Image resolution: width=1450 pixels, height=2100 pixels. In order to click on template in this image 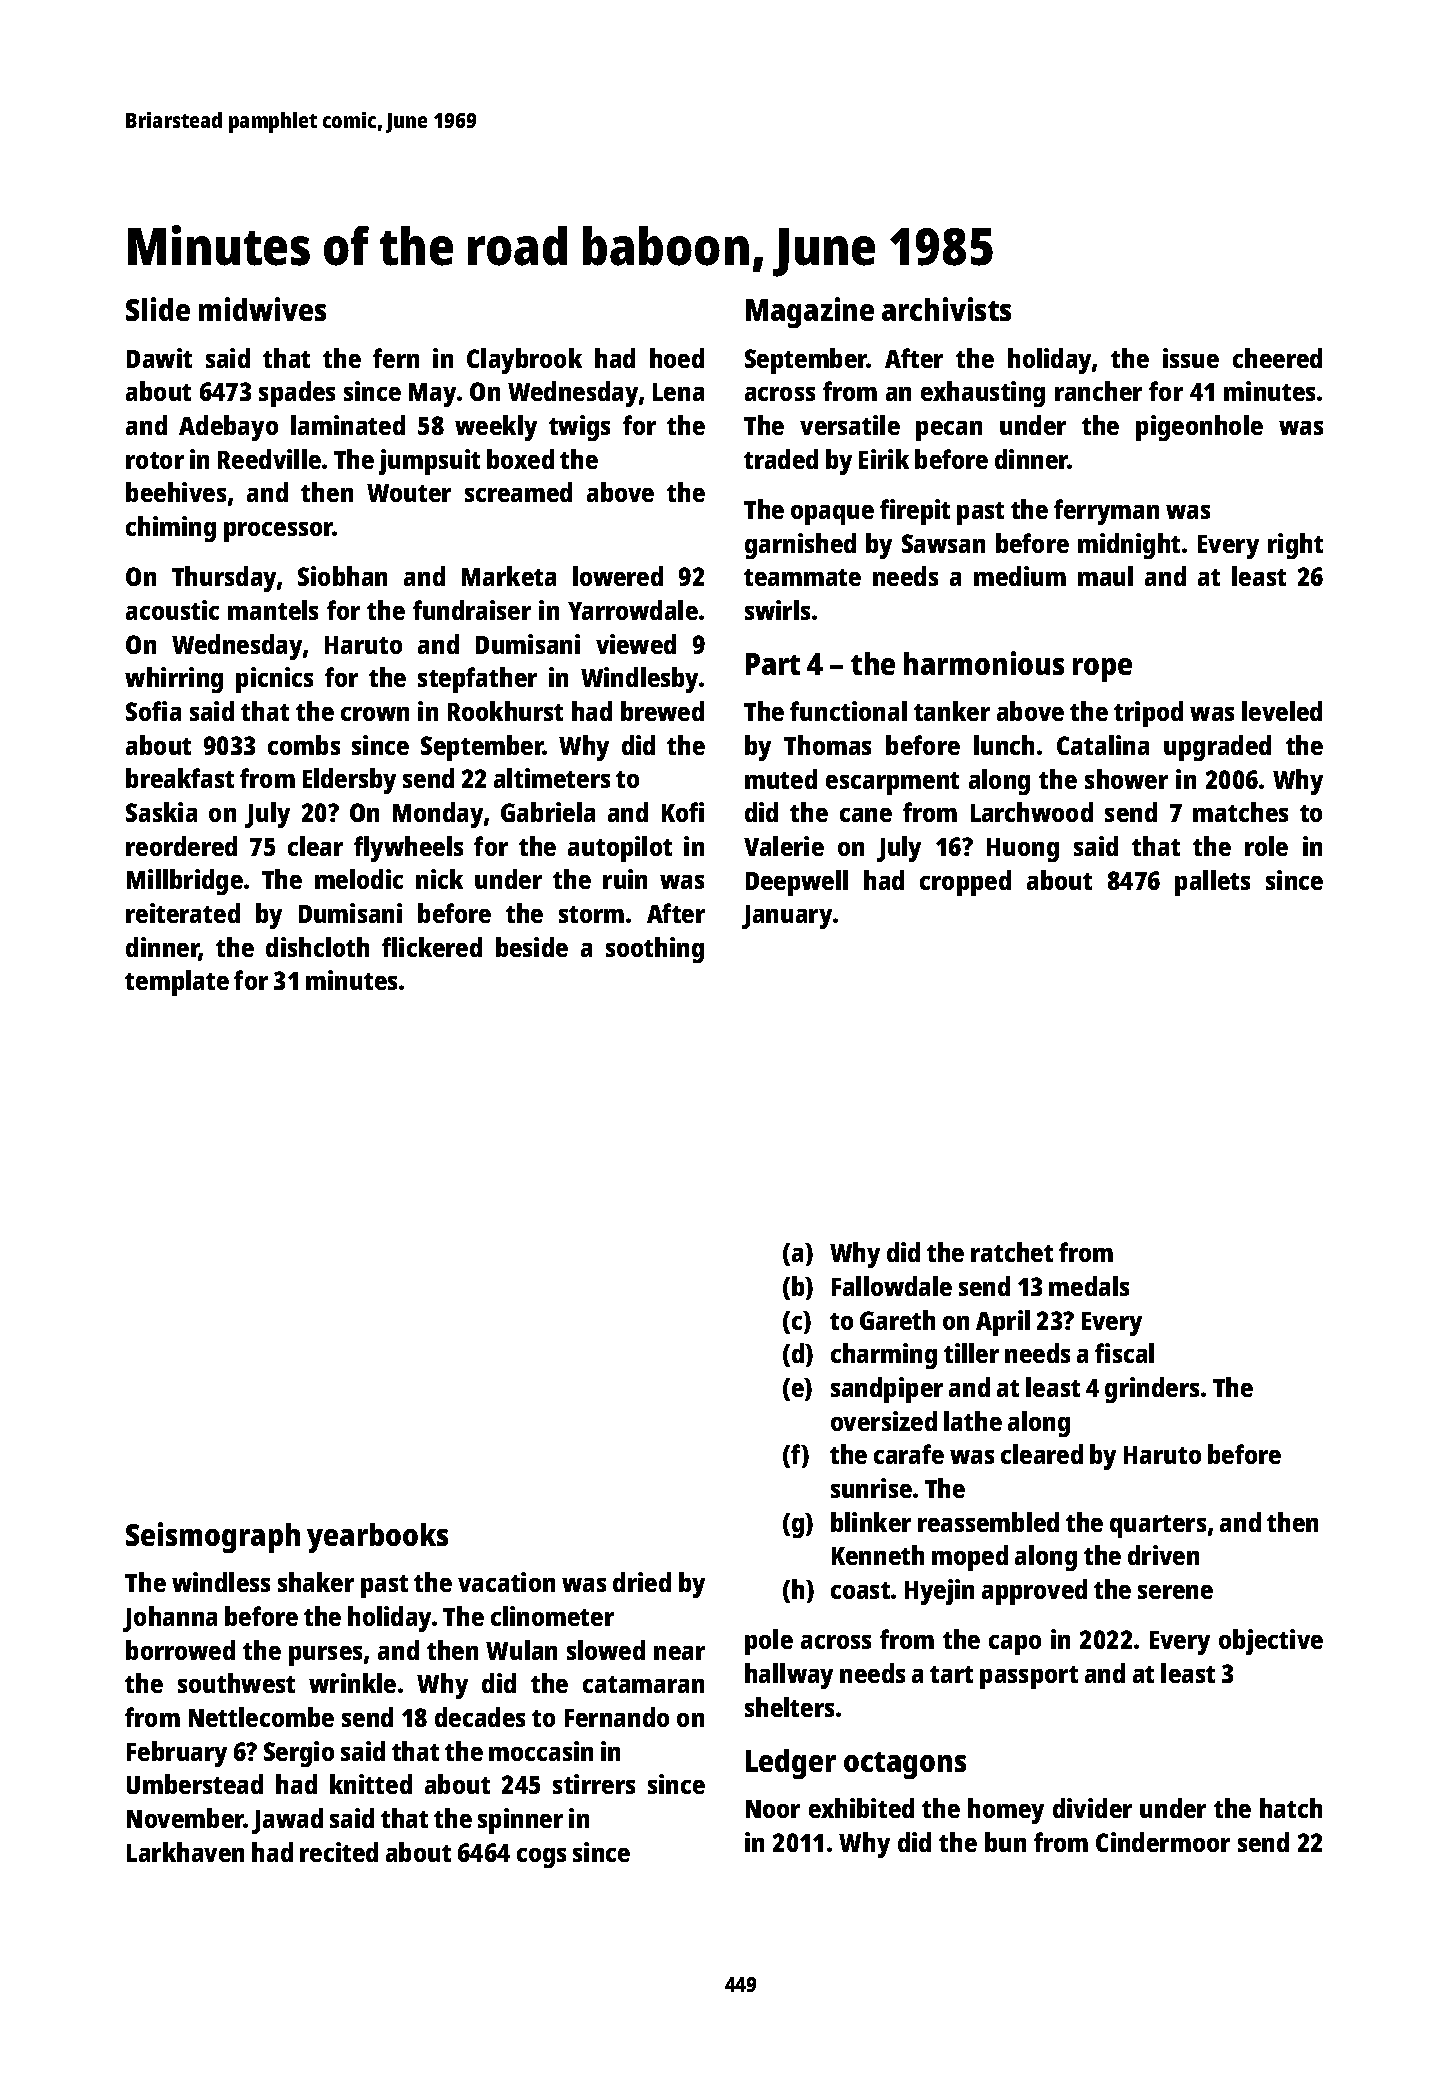, I will do `click(177, 983)`.
